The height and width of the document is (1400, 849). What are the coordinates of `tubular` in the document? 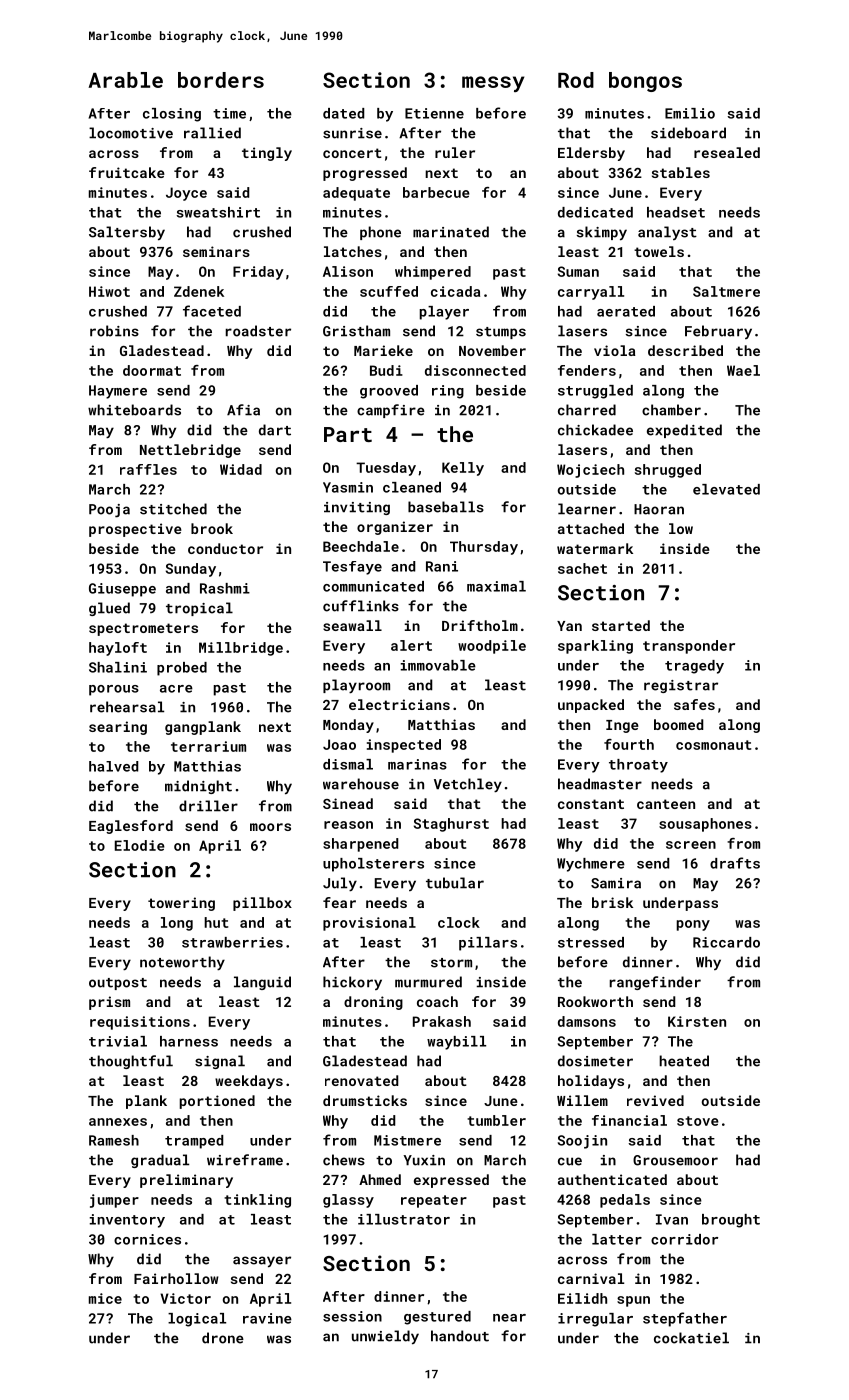 It's located at (455, 883).
